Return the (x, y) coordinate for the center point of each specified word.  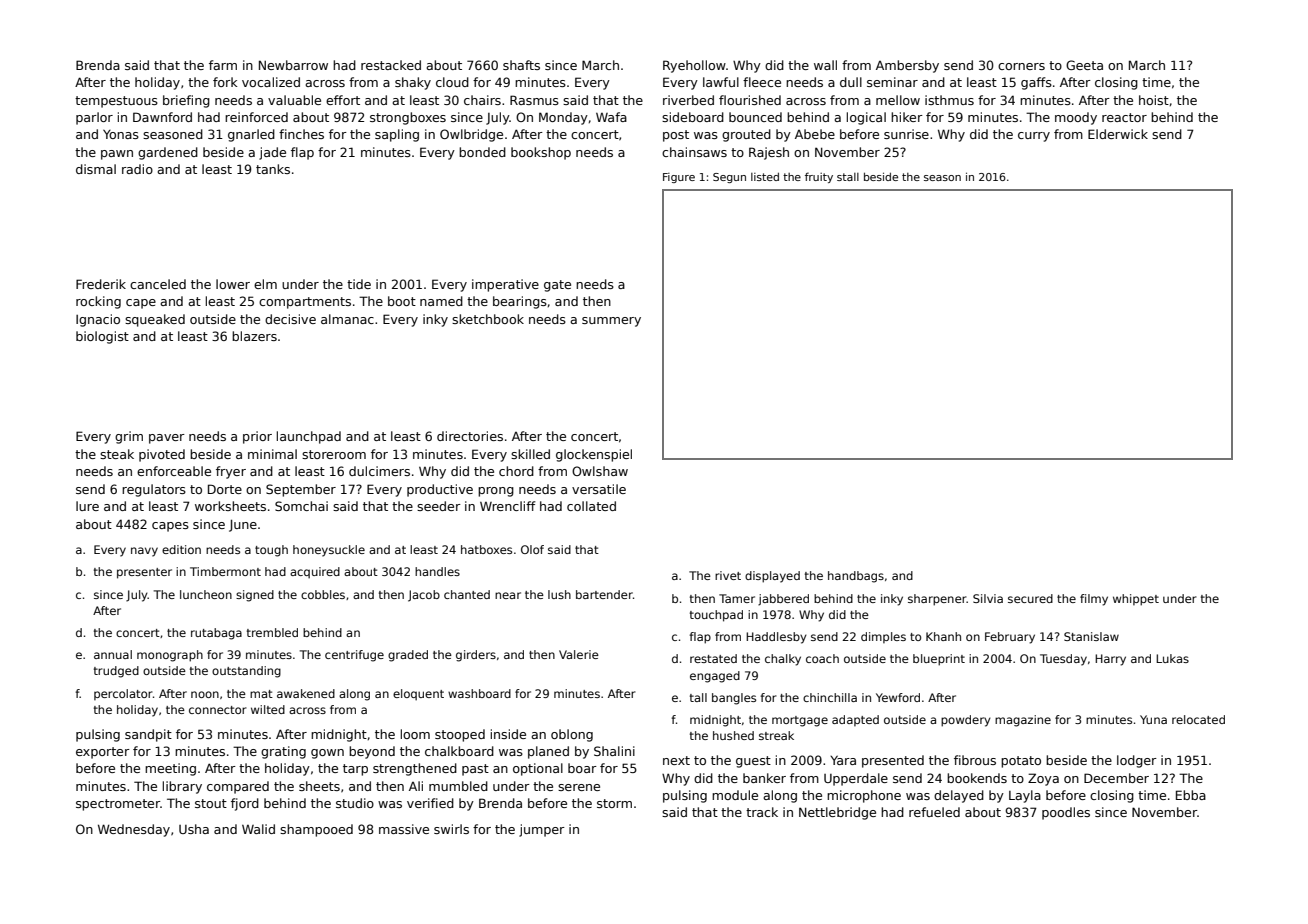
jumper (542, 830)
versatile (599, 489)
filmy (1094, 600)
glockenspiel (594, 455)
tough (271, 551)
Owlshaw (600, 471)
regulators (154, 490)
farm (223, 65)
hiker (907, 117)
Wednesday (134, 830)
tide (359, 284)
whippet (1136, 600)
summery (611, 322)
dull (851, 82)
